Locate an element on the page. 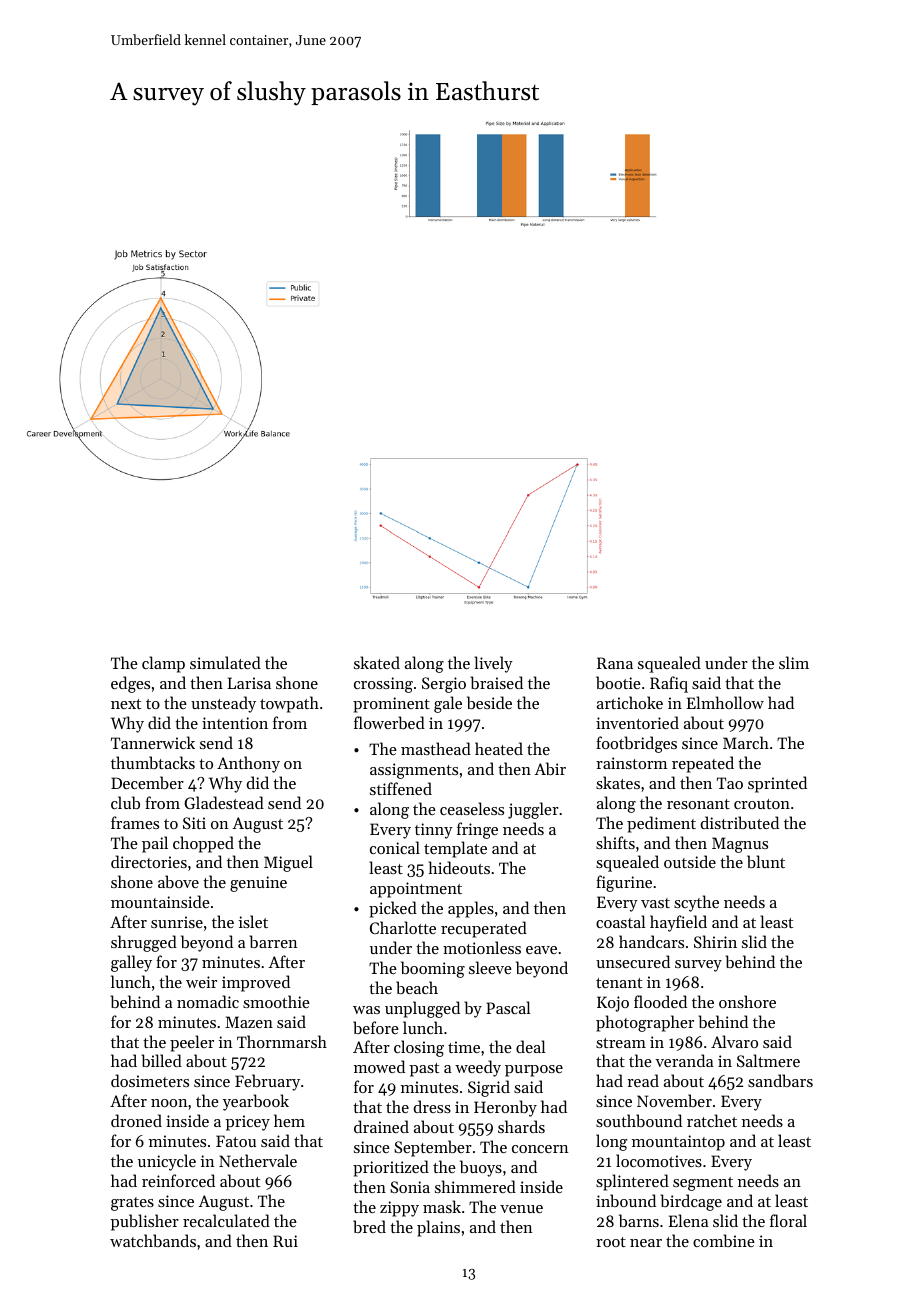  splintered is located at coordinates (632, 1182).
